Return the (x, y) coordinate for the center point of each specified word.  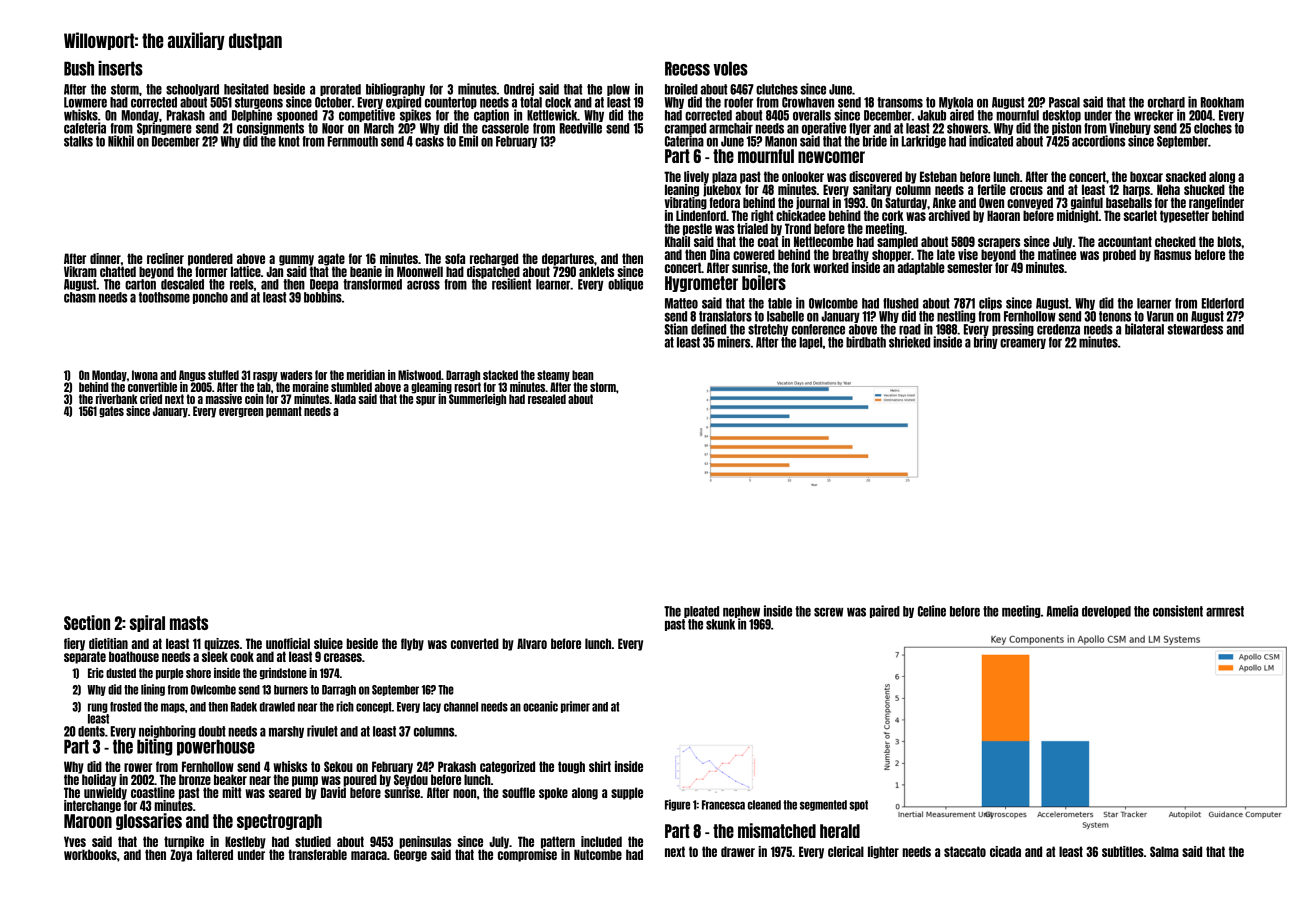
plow (618, 90)
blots (1229, 241)
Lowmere (85, 102)
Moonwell (420, 271)
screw (828, 612)
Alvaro (532, 643)
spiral (147, 623)
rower (138, 767)
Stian (676, 329)
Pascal (1064, 102)
